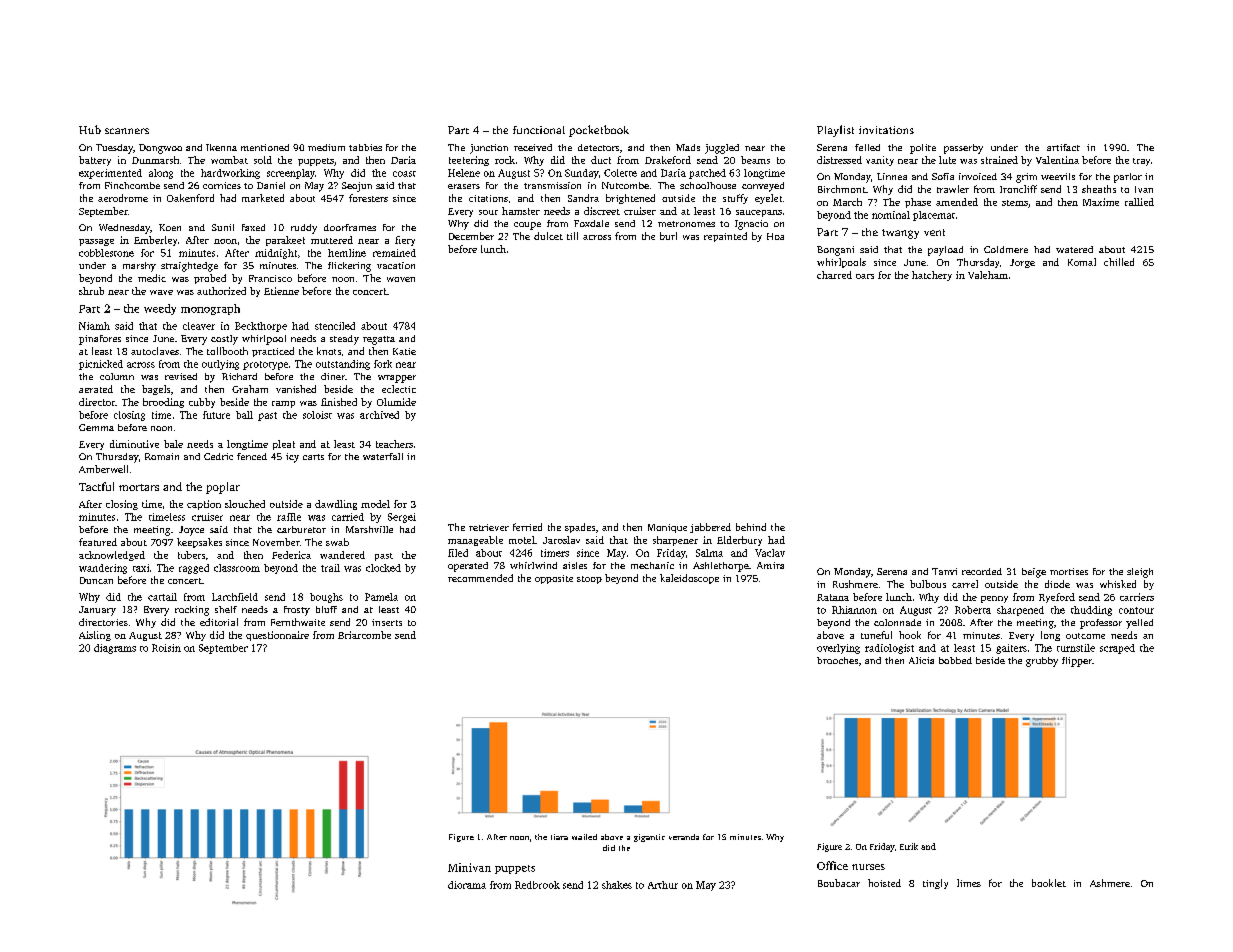 The image size is (1233, 952). What do you see at coordinates (369, 529) in the document?
I see `Marshville` at bounding box center [369, 529].
